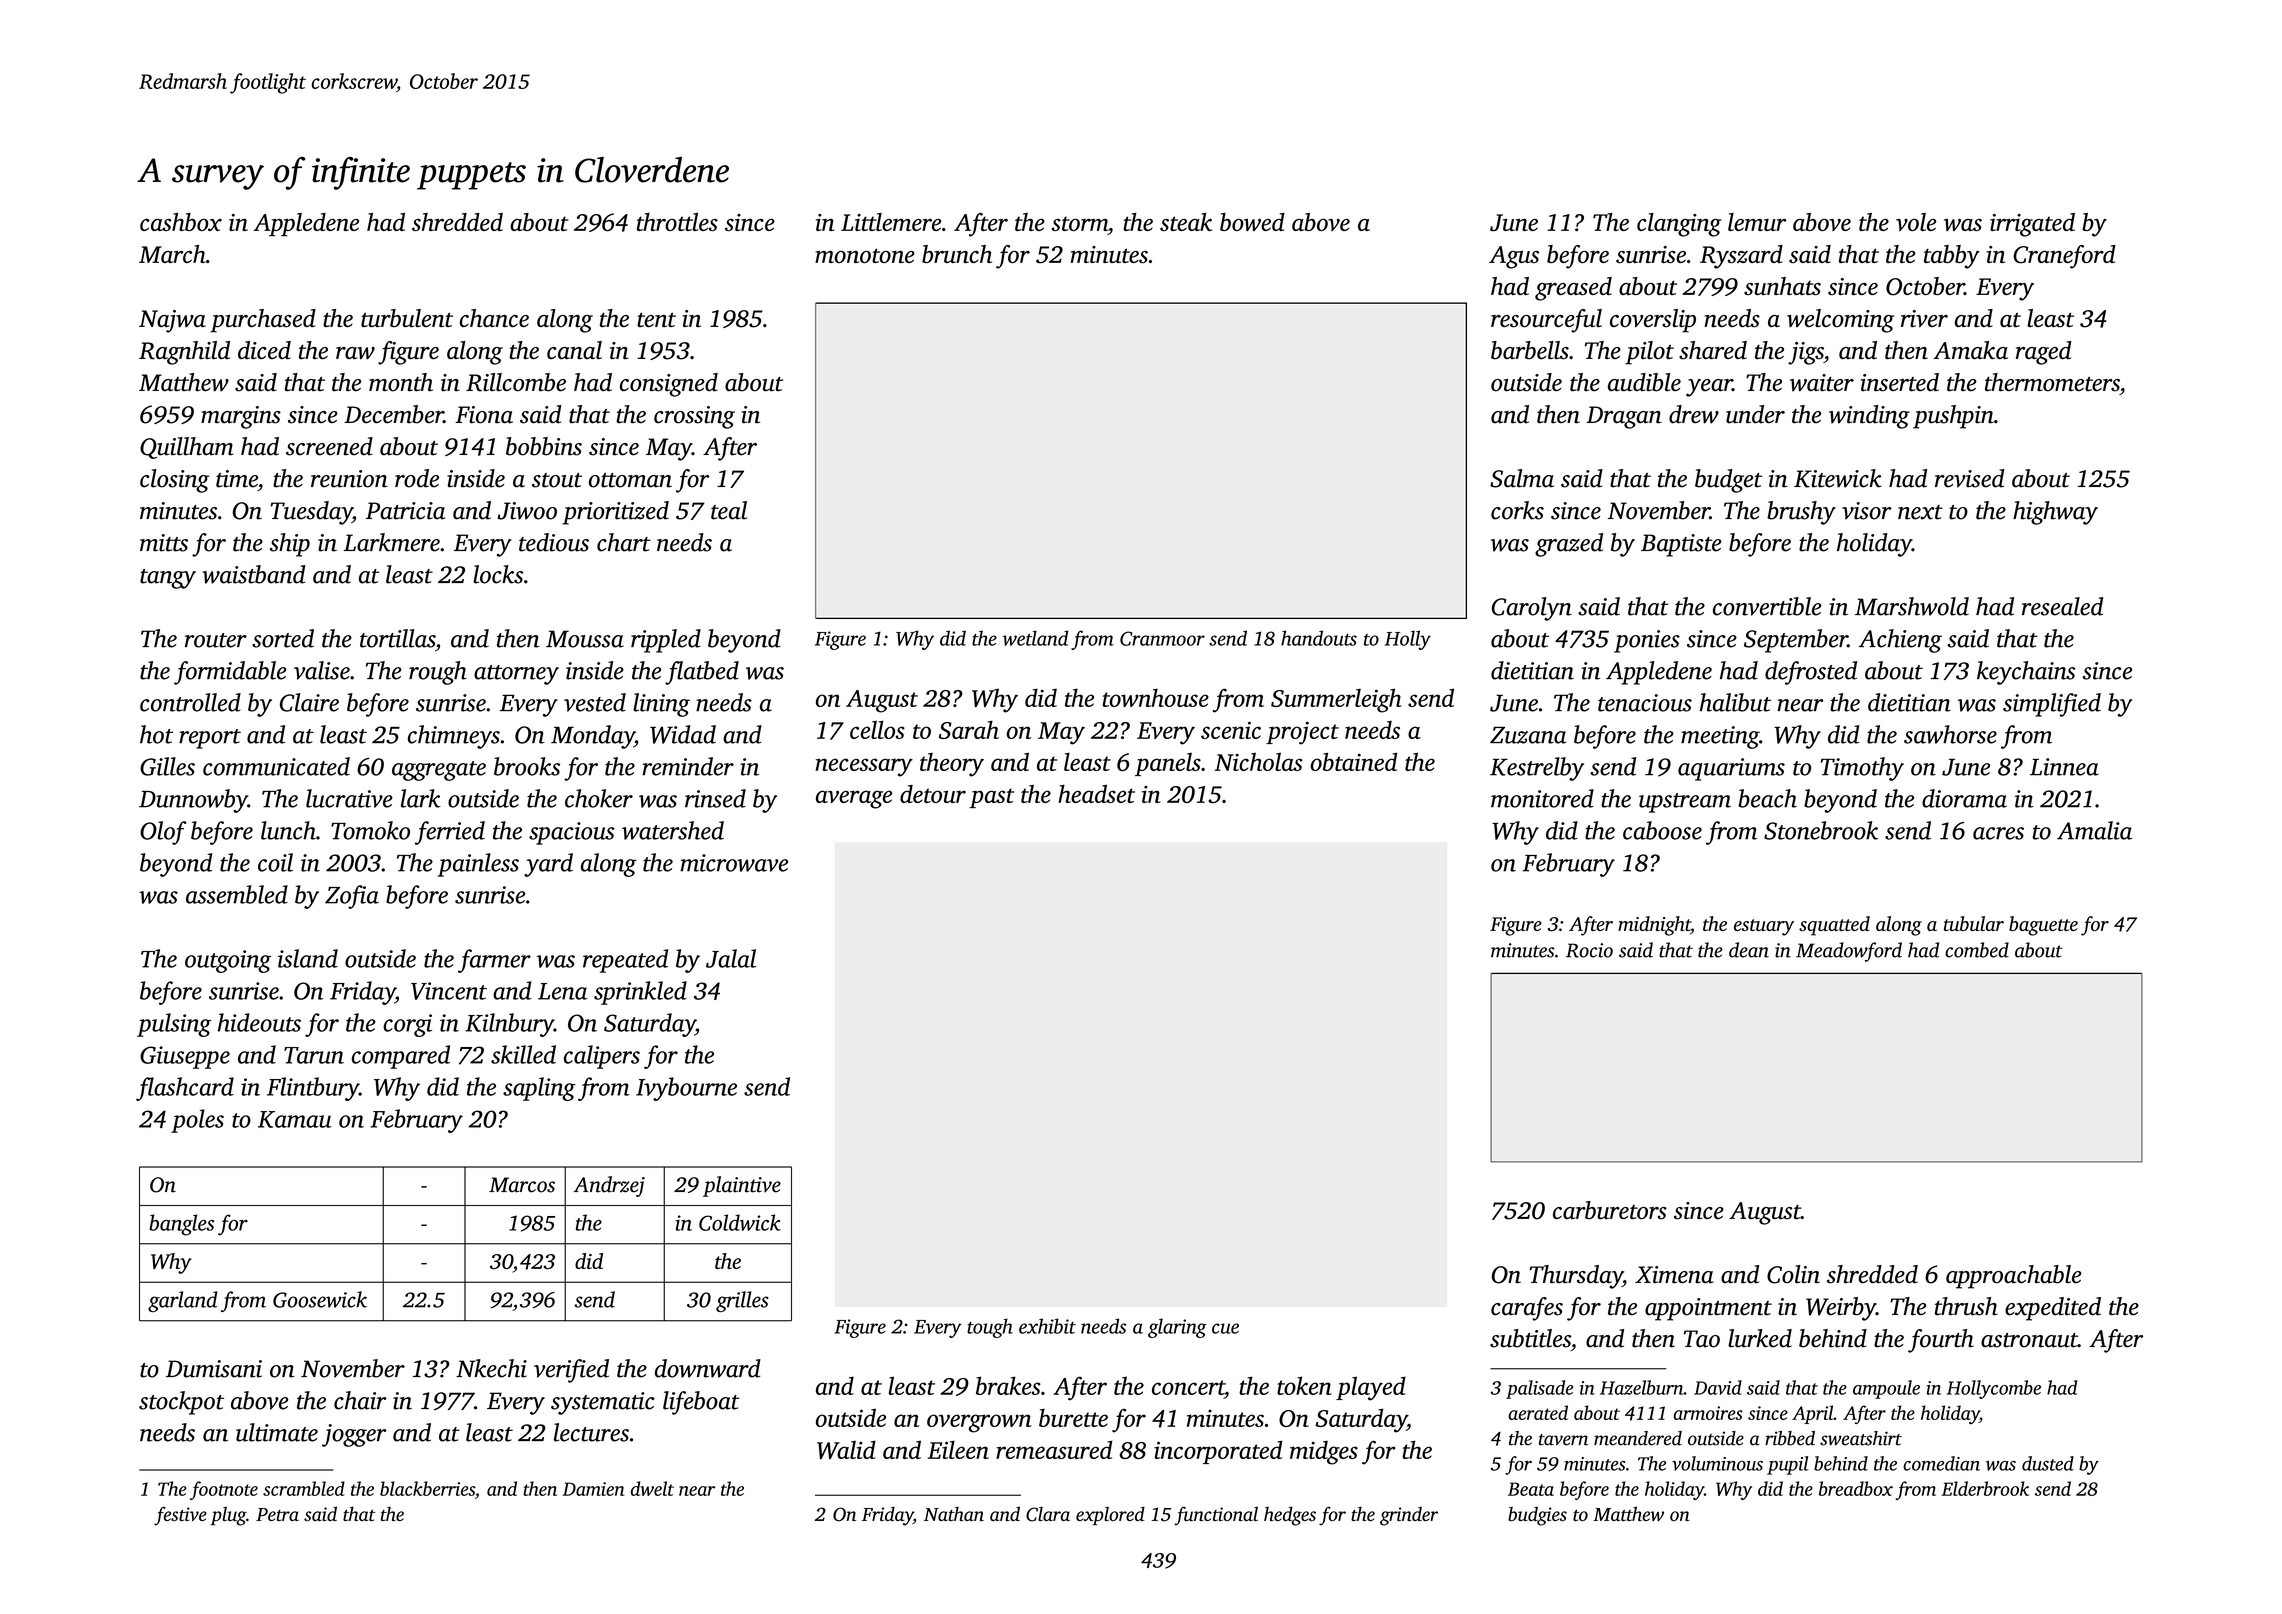 The width and height of the document is (2282, 1614). What do you see at coordinates (1530, 350) in the document?
I see `barbells` at bounding box center [1530, 350].
